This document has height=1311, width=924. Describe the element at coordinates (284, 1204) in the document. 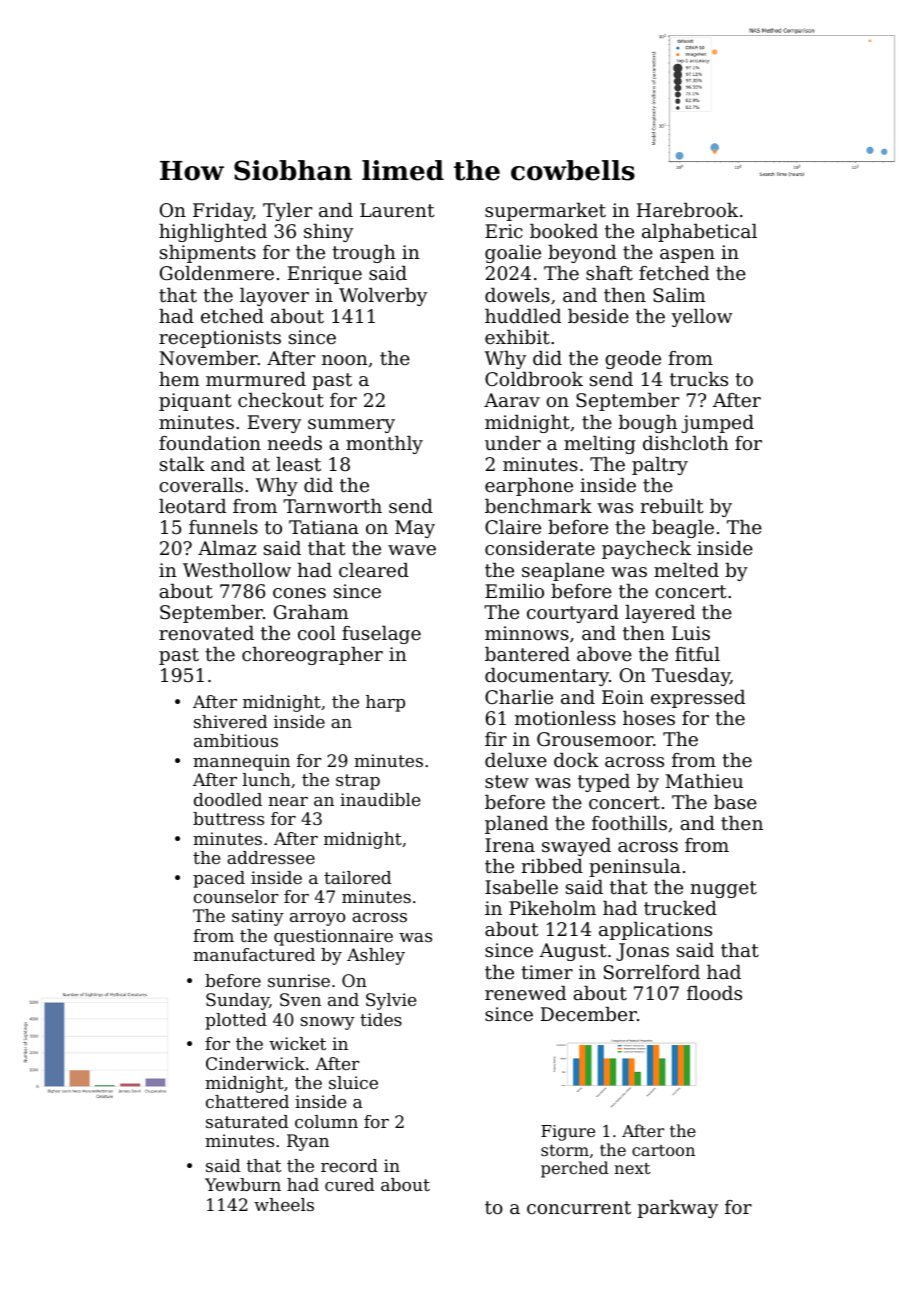

I see `wheels` at that location.
